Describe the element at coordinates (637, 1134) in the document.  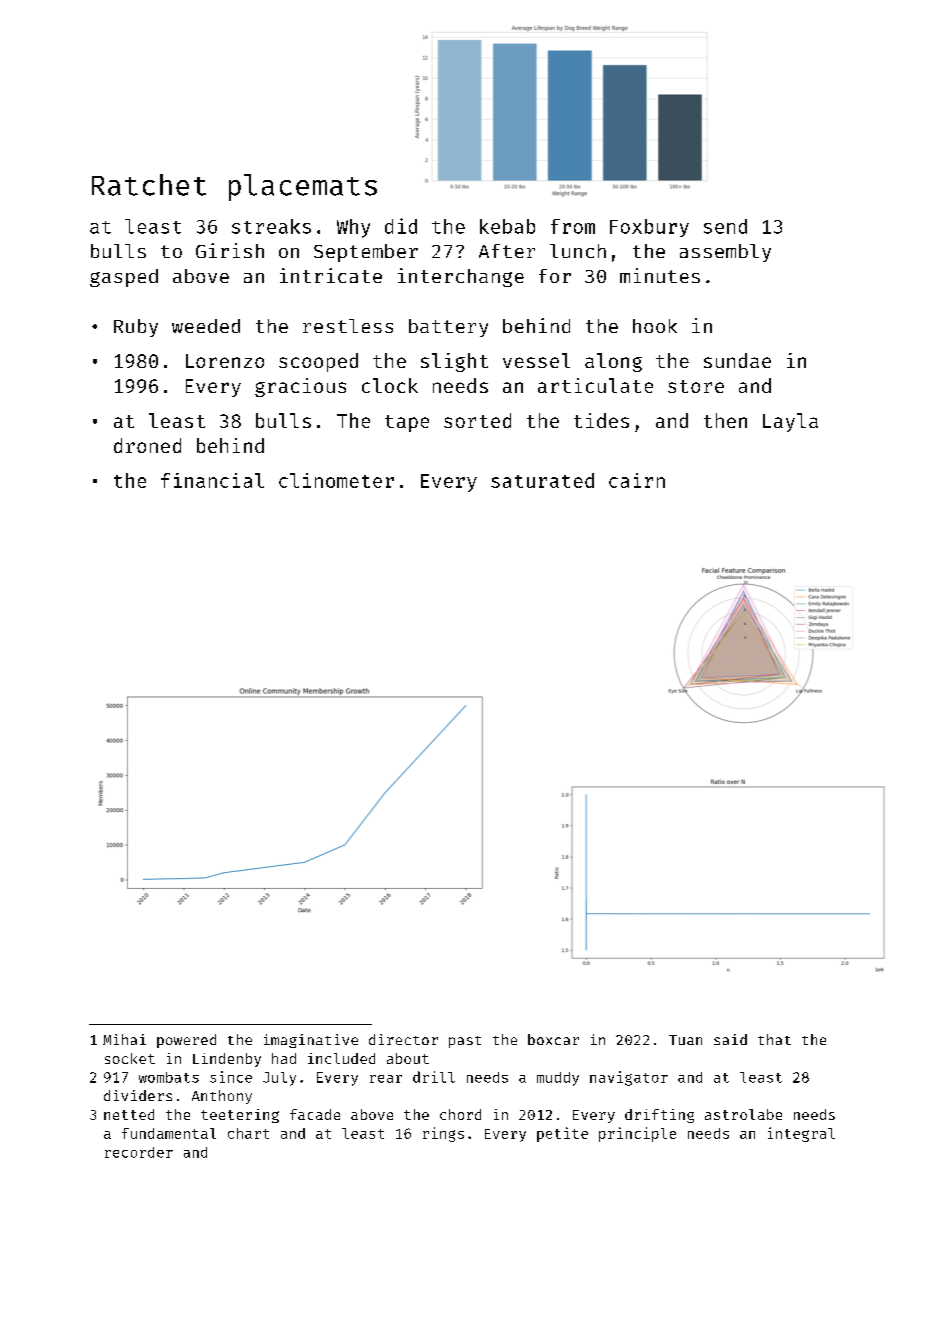
I see `principle` at that location.
